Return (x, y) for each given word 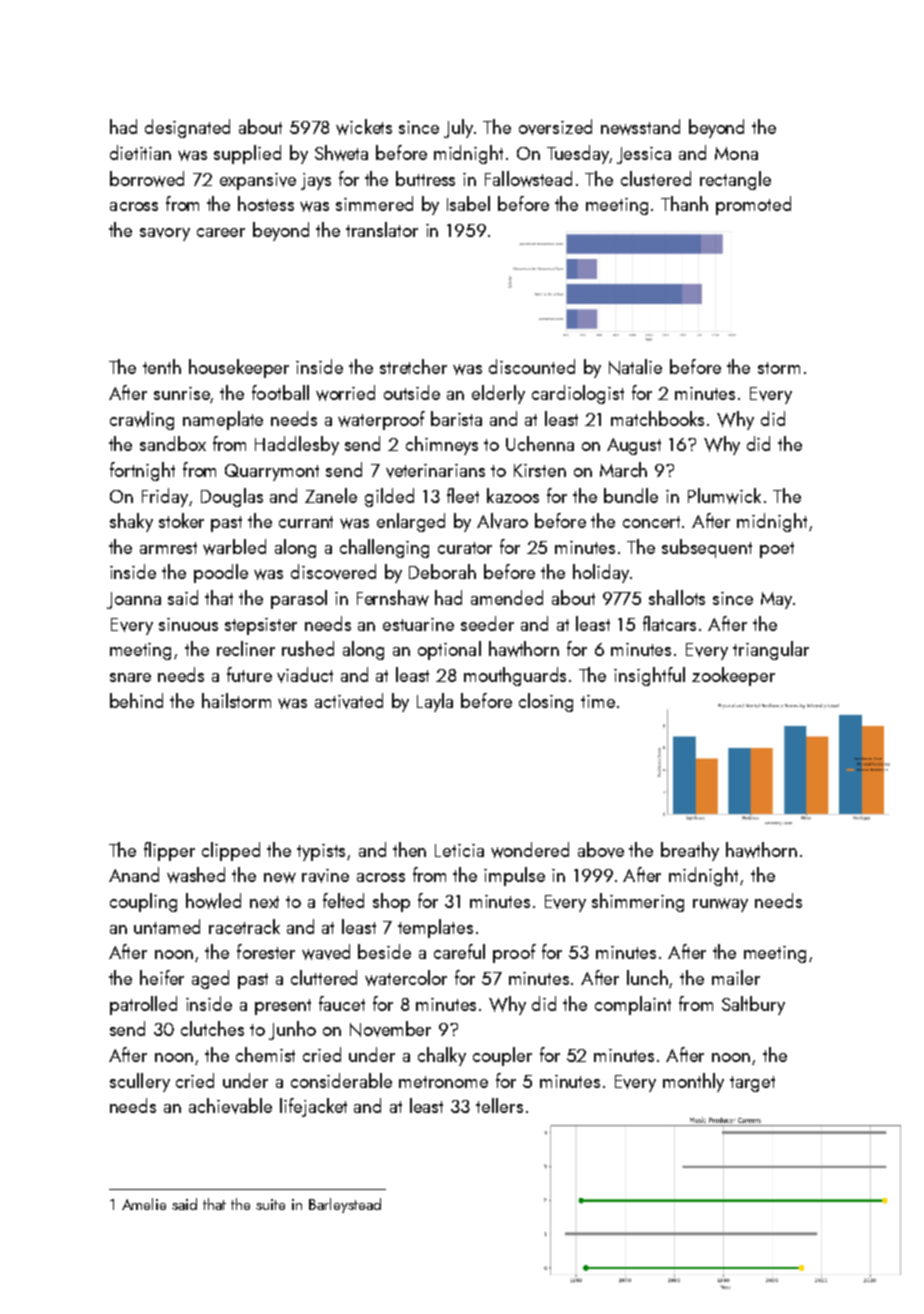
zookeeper (733, 676)
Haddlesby (297, 445)
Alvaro (502, 521)
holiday (601, 573)
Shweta (341, 153)
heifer (162, 977)
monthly (693, 1082)
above (601, 850)
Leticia (459, 850)
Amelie (144, 1204)
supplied (247, 154)
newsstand (640, 127)
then (409, 849)
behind (136, 700)
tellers (499, 1105)
